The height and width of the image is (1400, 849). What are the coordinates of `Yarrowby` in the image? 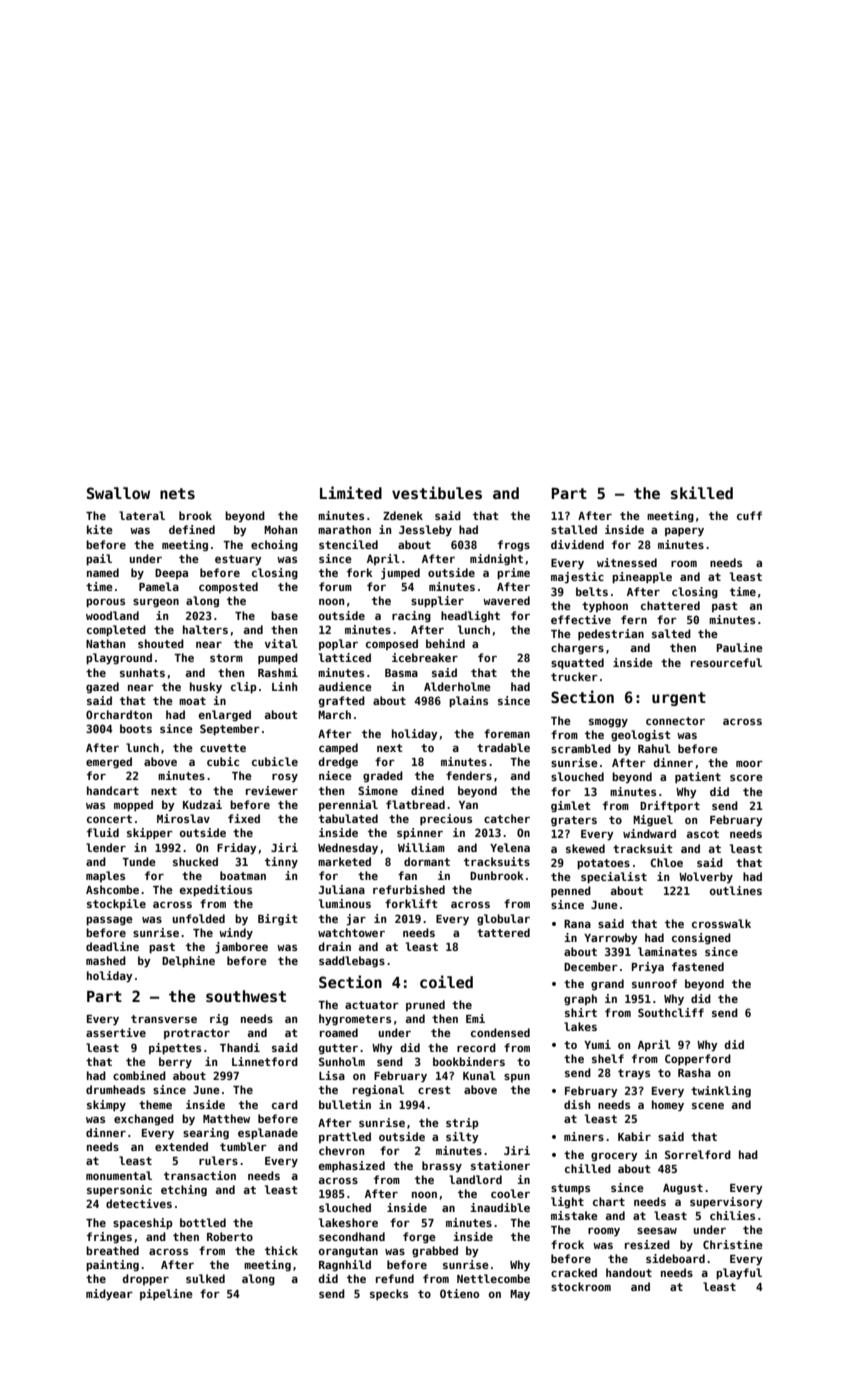 It's located at (611, 939).
